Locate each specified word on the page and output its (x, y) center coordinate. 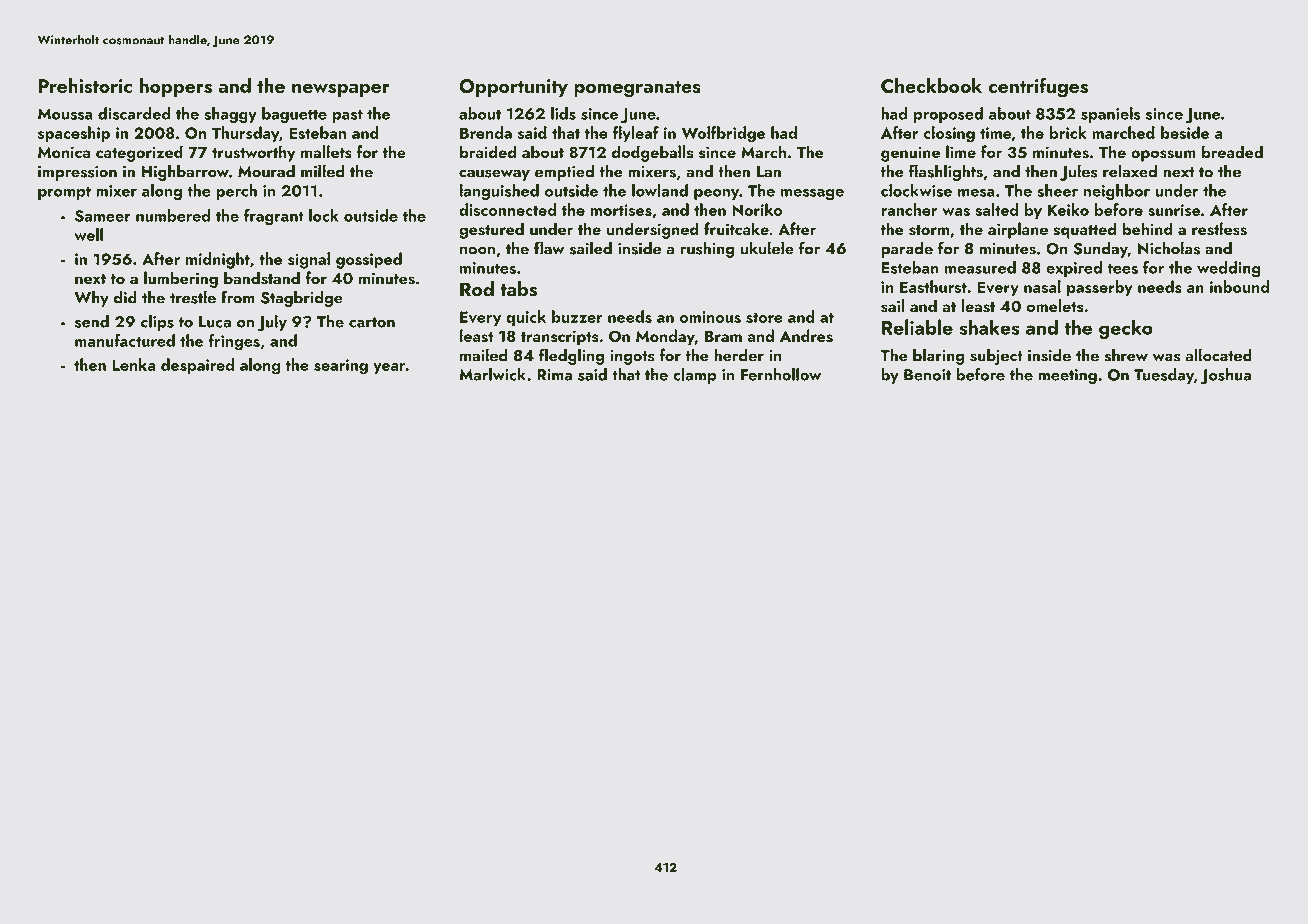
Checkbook (931, 85)
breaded (1232, 151)
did (125, 297)
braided (488, 151)
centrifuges (1038, 87)
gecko (1126, 329)
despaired (197, 366)
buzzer (577, 316)
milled (323, 171)
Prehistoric (85, 85)
